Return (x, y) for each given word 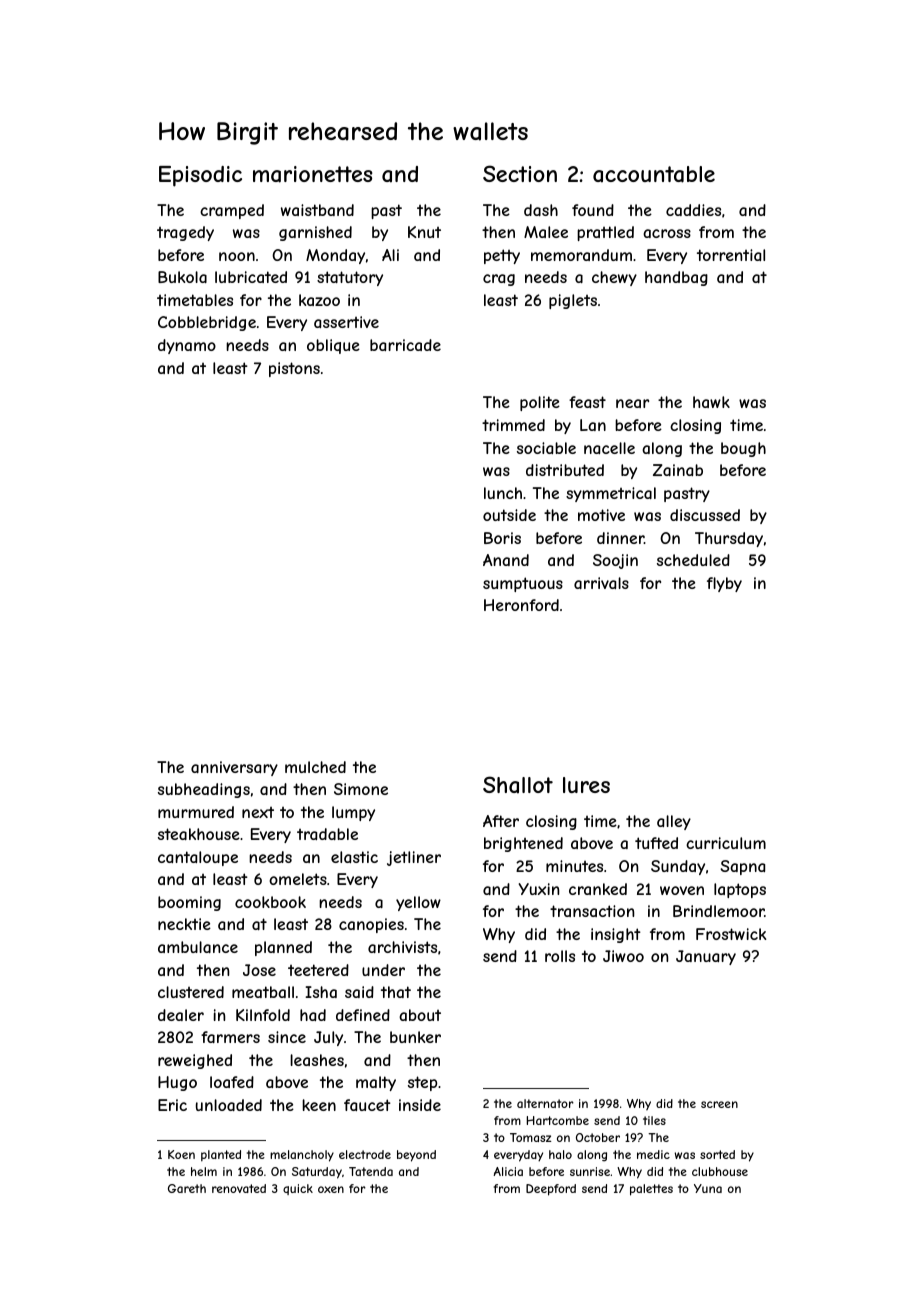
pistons (294, 369)
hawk (711, 402)
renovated (239, 1188)
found (593, 210)
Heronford (521, 605)
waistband (317, 210)
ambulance (198, 947)
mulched (315, 767)
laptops (740, 890)
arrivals (601, 583)
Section (520, 173)
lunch (503, 493)
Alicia (508, 1171)
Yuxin (539, 889)
